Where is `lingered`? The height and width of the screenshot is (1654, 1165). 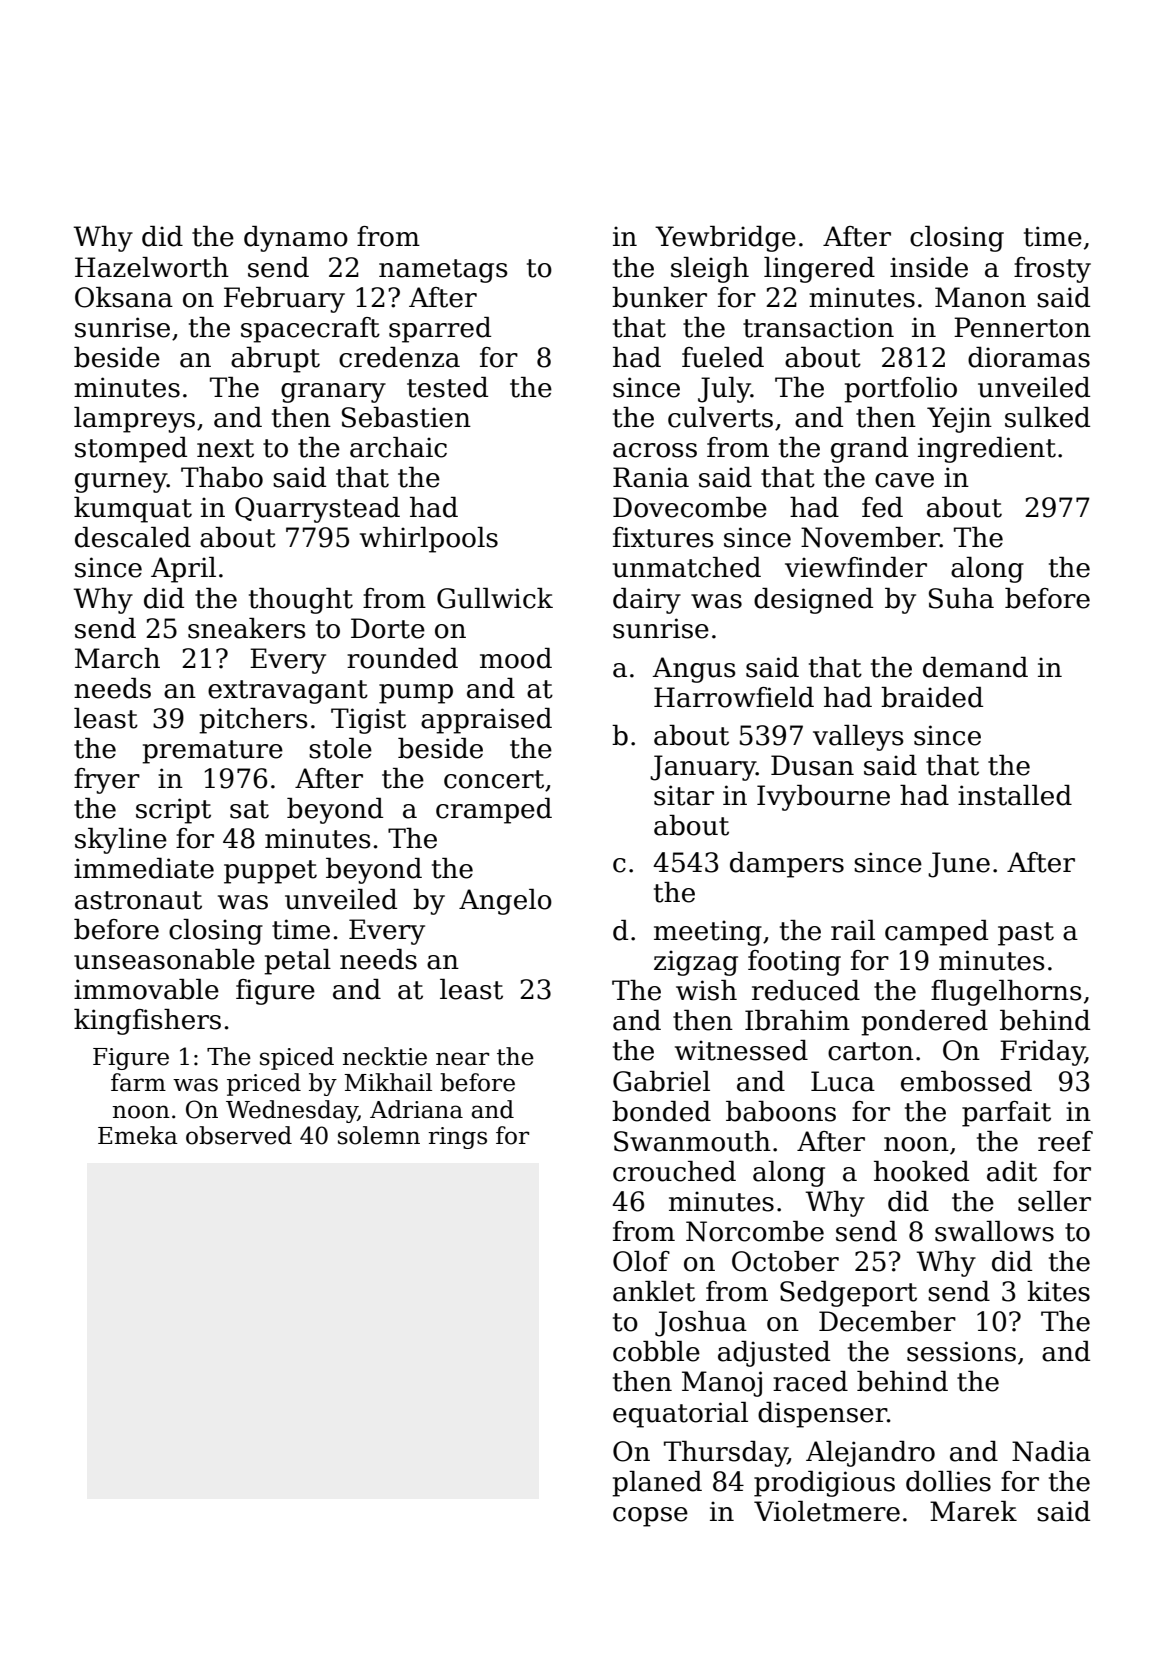 lingered is located at coordinates (819, 270).
